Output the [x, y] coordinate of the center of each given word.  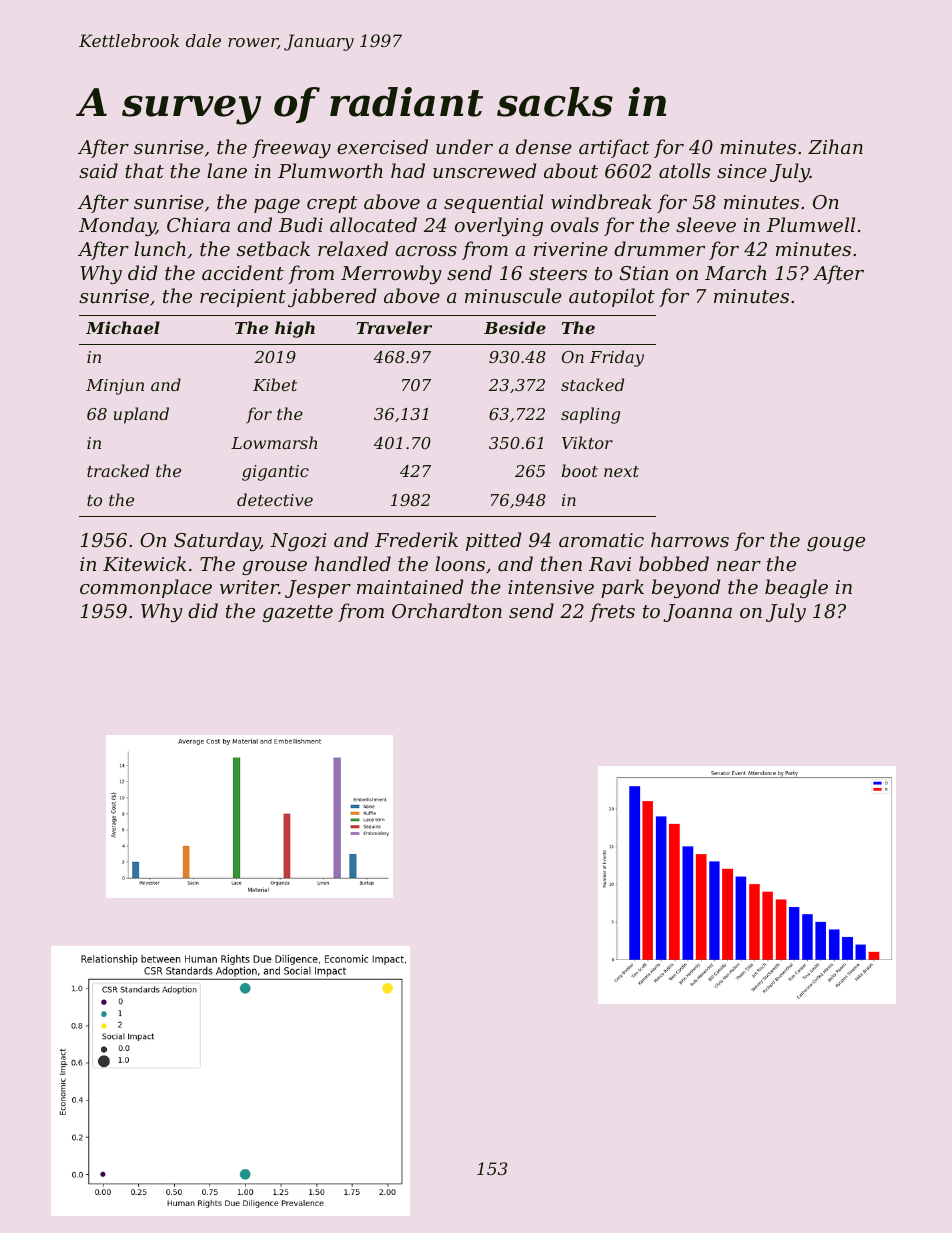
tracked [118, 470]
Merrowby [391, 274]
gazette [298, 613]
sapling [590, 415]
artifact [614, 148]
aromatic [601, 540]
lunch [160, 248]
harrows [690, 539]
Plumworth [330, 170]
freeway [291, 148]
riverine [571, 249]
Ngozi [298, 542]
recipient [243, 298]
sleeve [706, 224]
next [621, 471]
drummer [659, 248]
